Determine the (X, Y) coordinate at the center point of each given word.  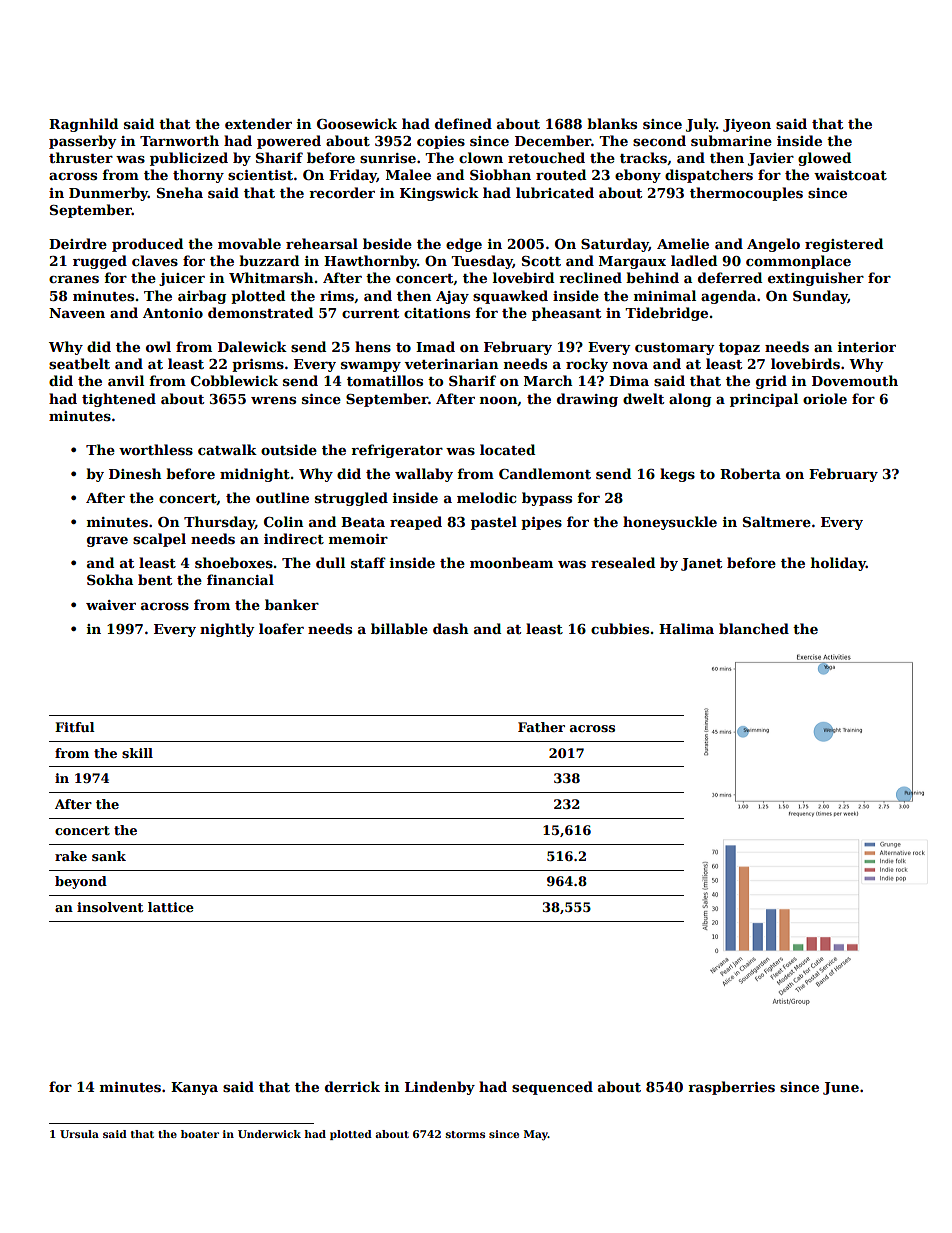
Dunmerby (108, 194)
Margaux (632, 262)
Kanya (194, 1088)
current (370, 313)
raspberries (731, 1088)
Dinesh (135, 473)
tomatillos (385, 380)
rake (71, 856)
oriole (825, 398)
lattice (171, 907)
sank (109, 856)
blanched (754, 628)
